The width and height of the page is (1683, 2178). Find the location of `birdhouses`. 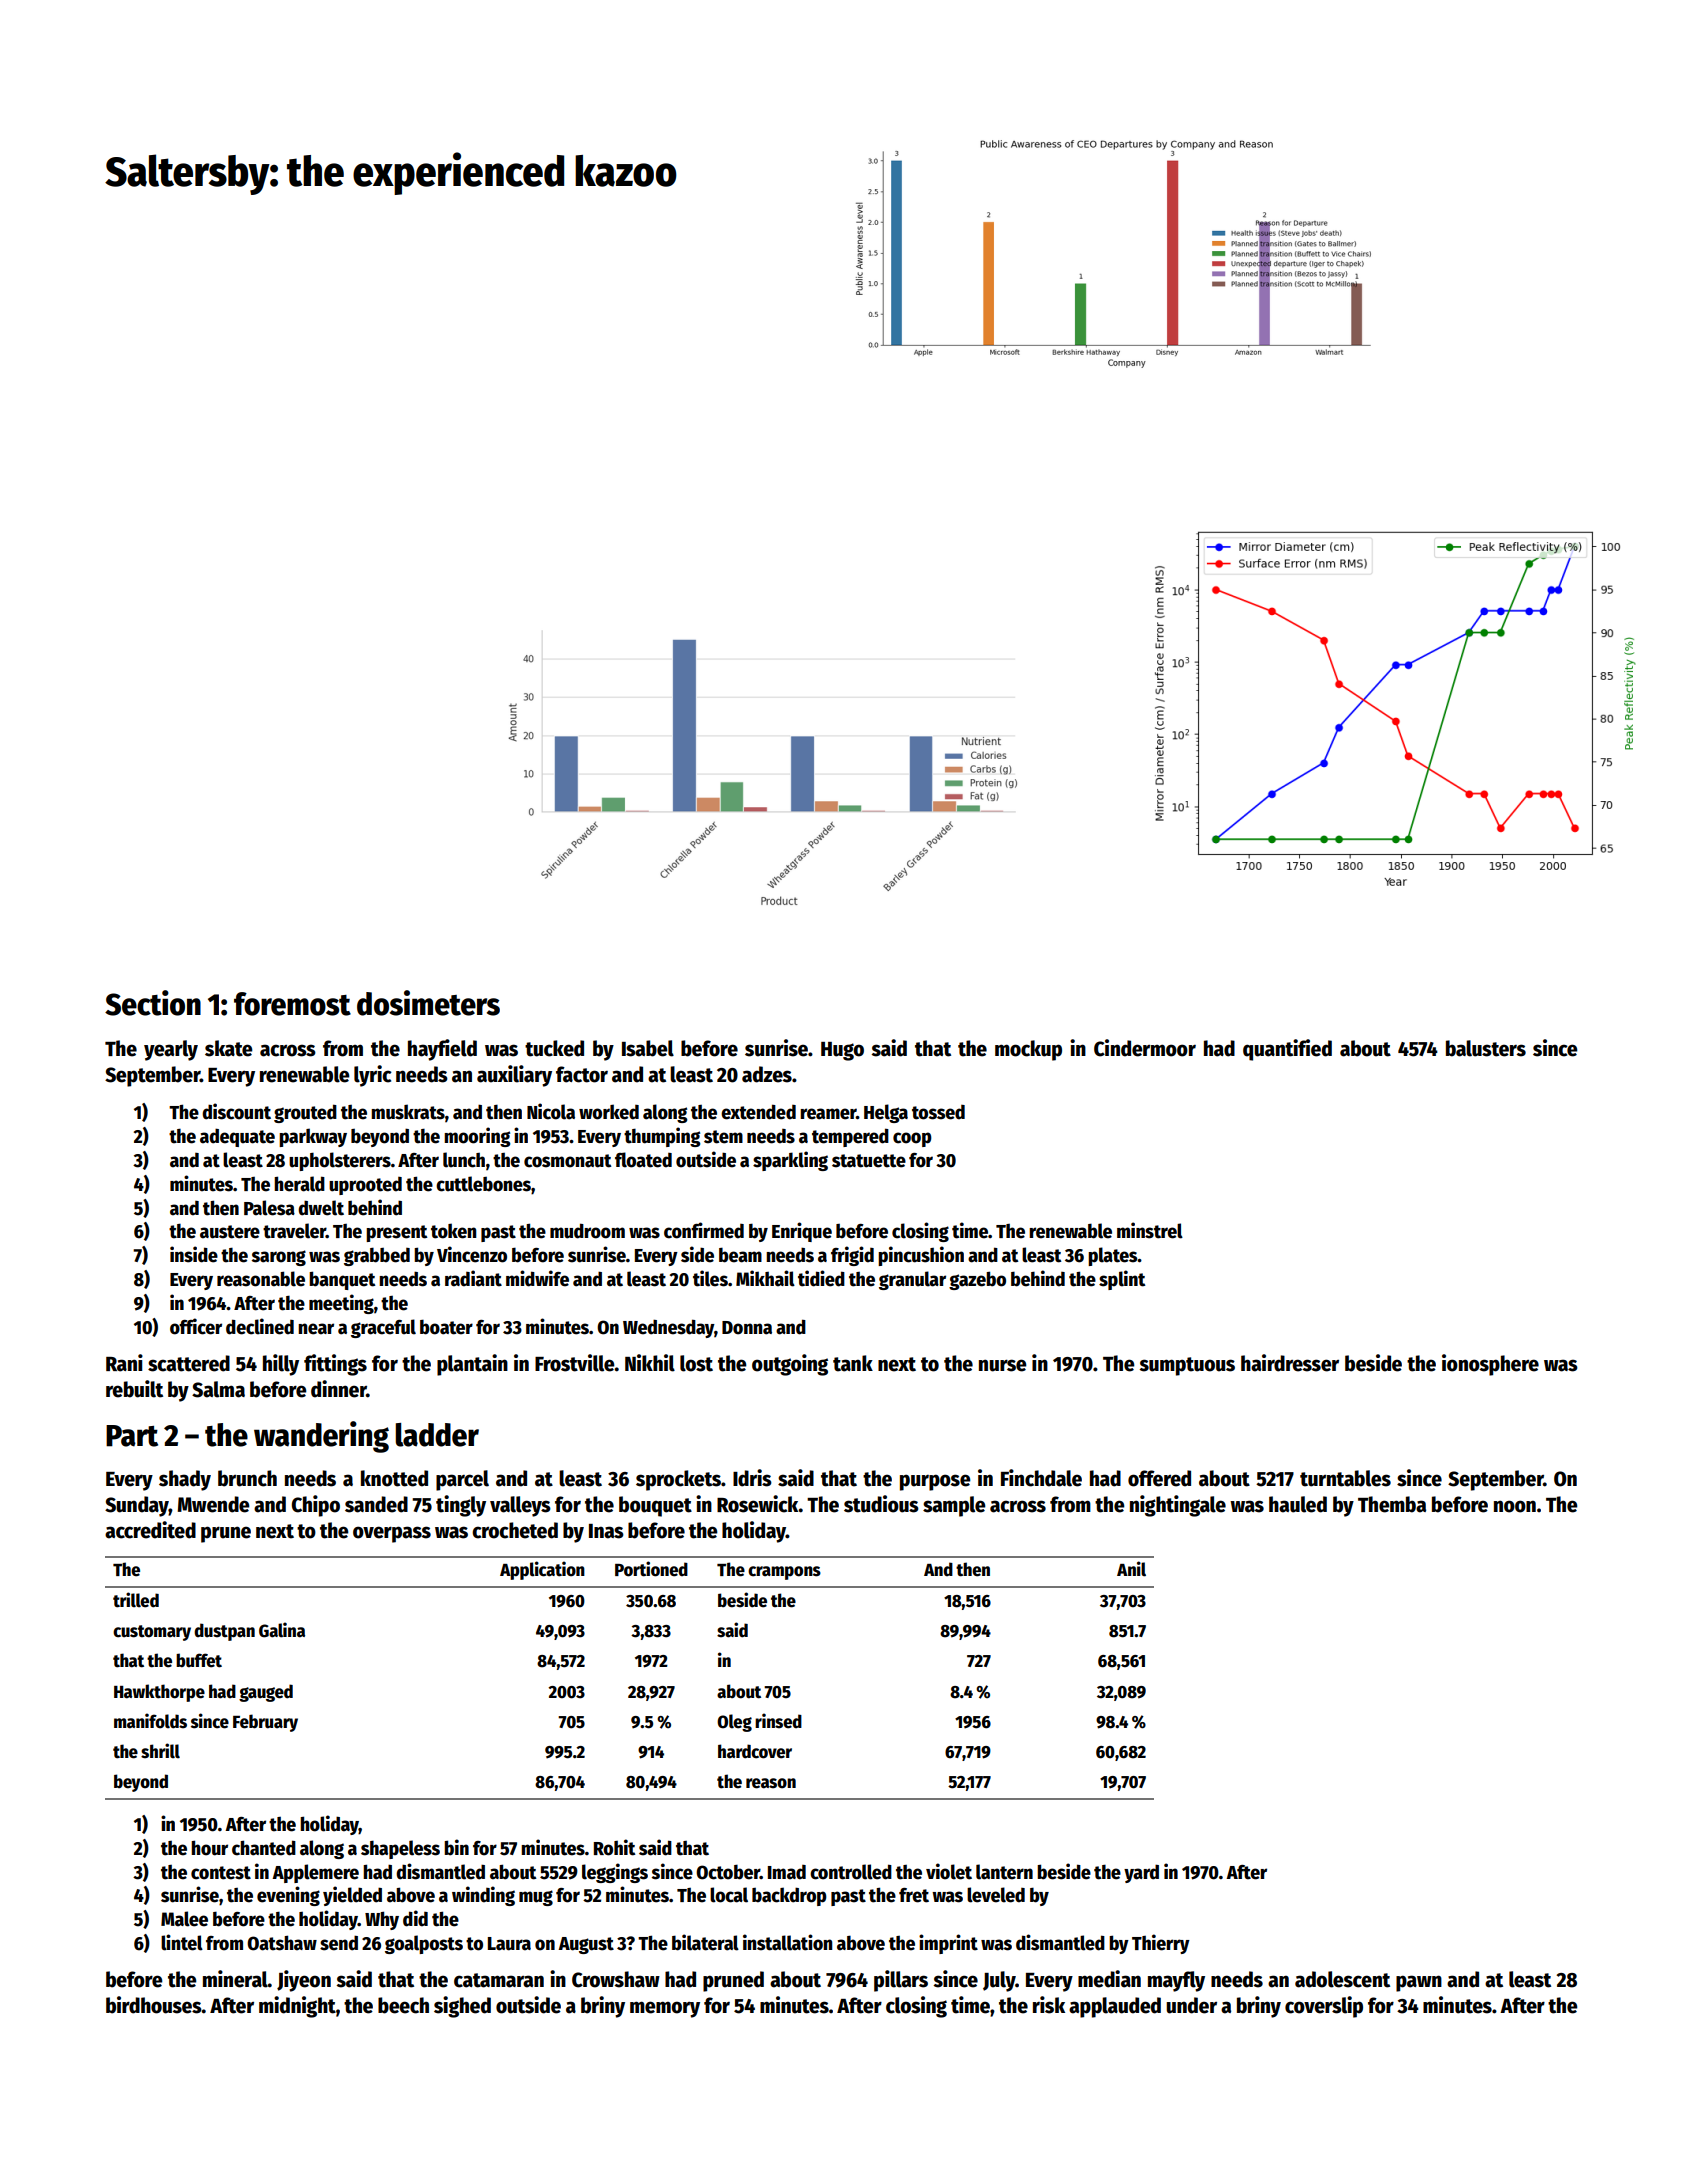

birdhouses is located at coordinates (154, 2005).
